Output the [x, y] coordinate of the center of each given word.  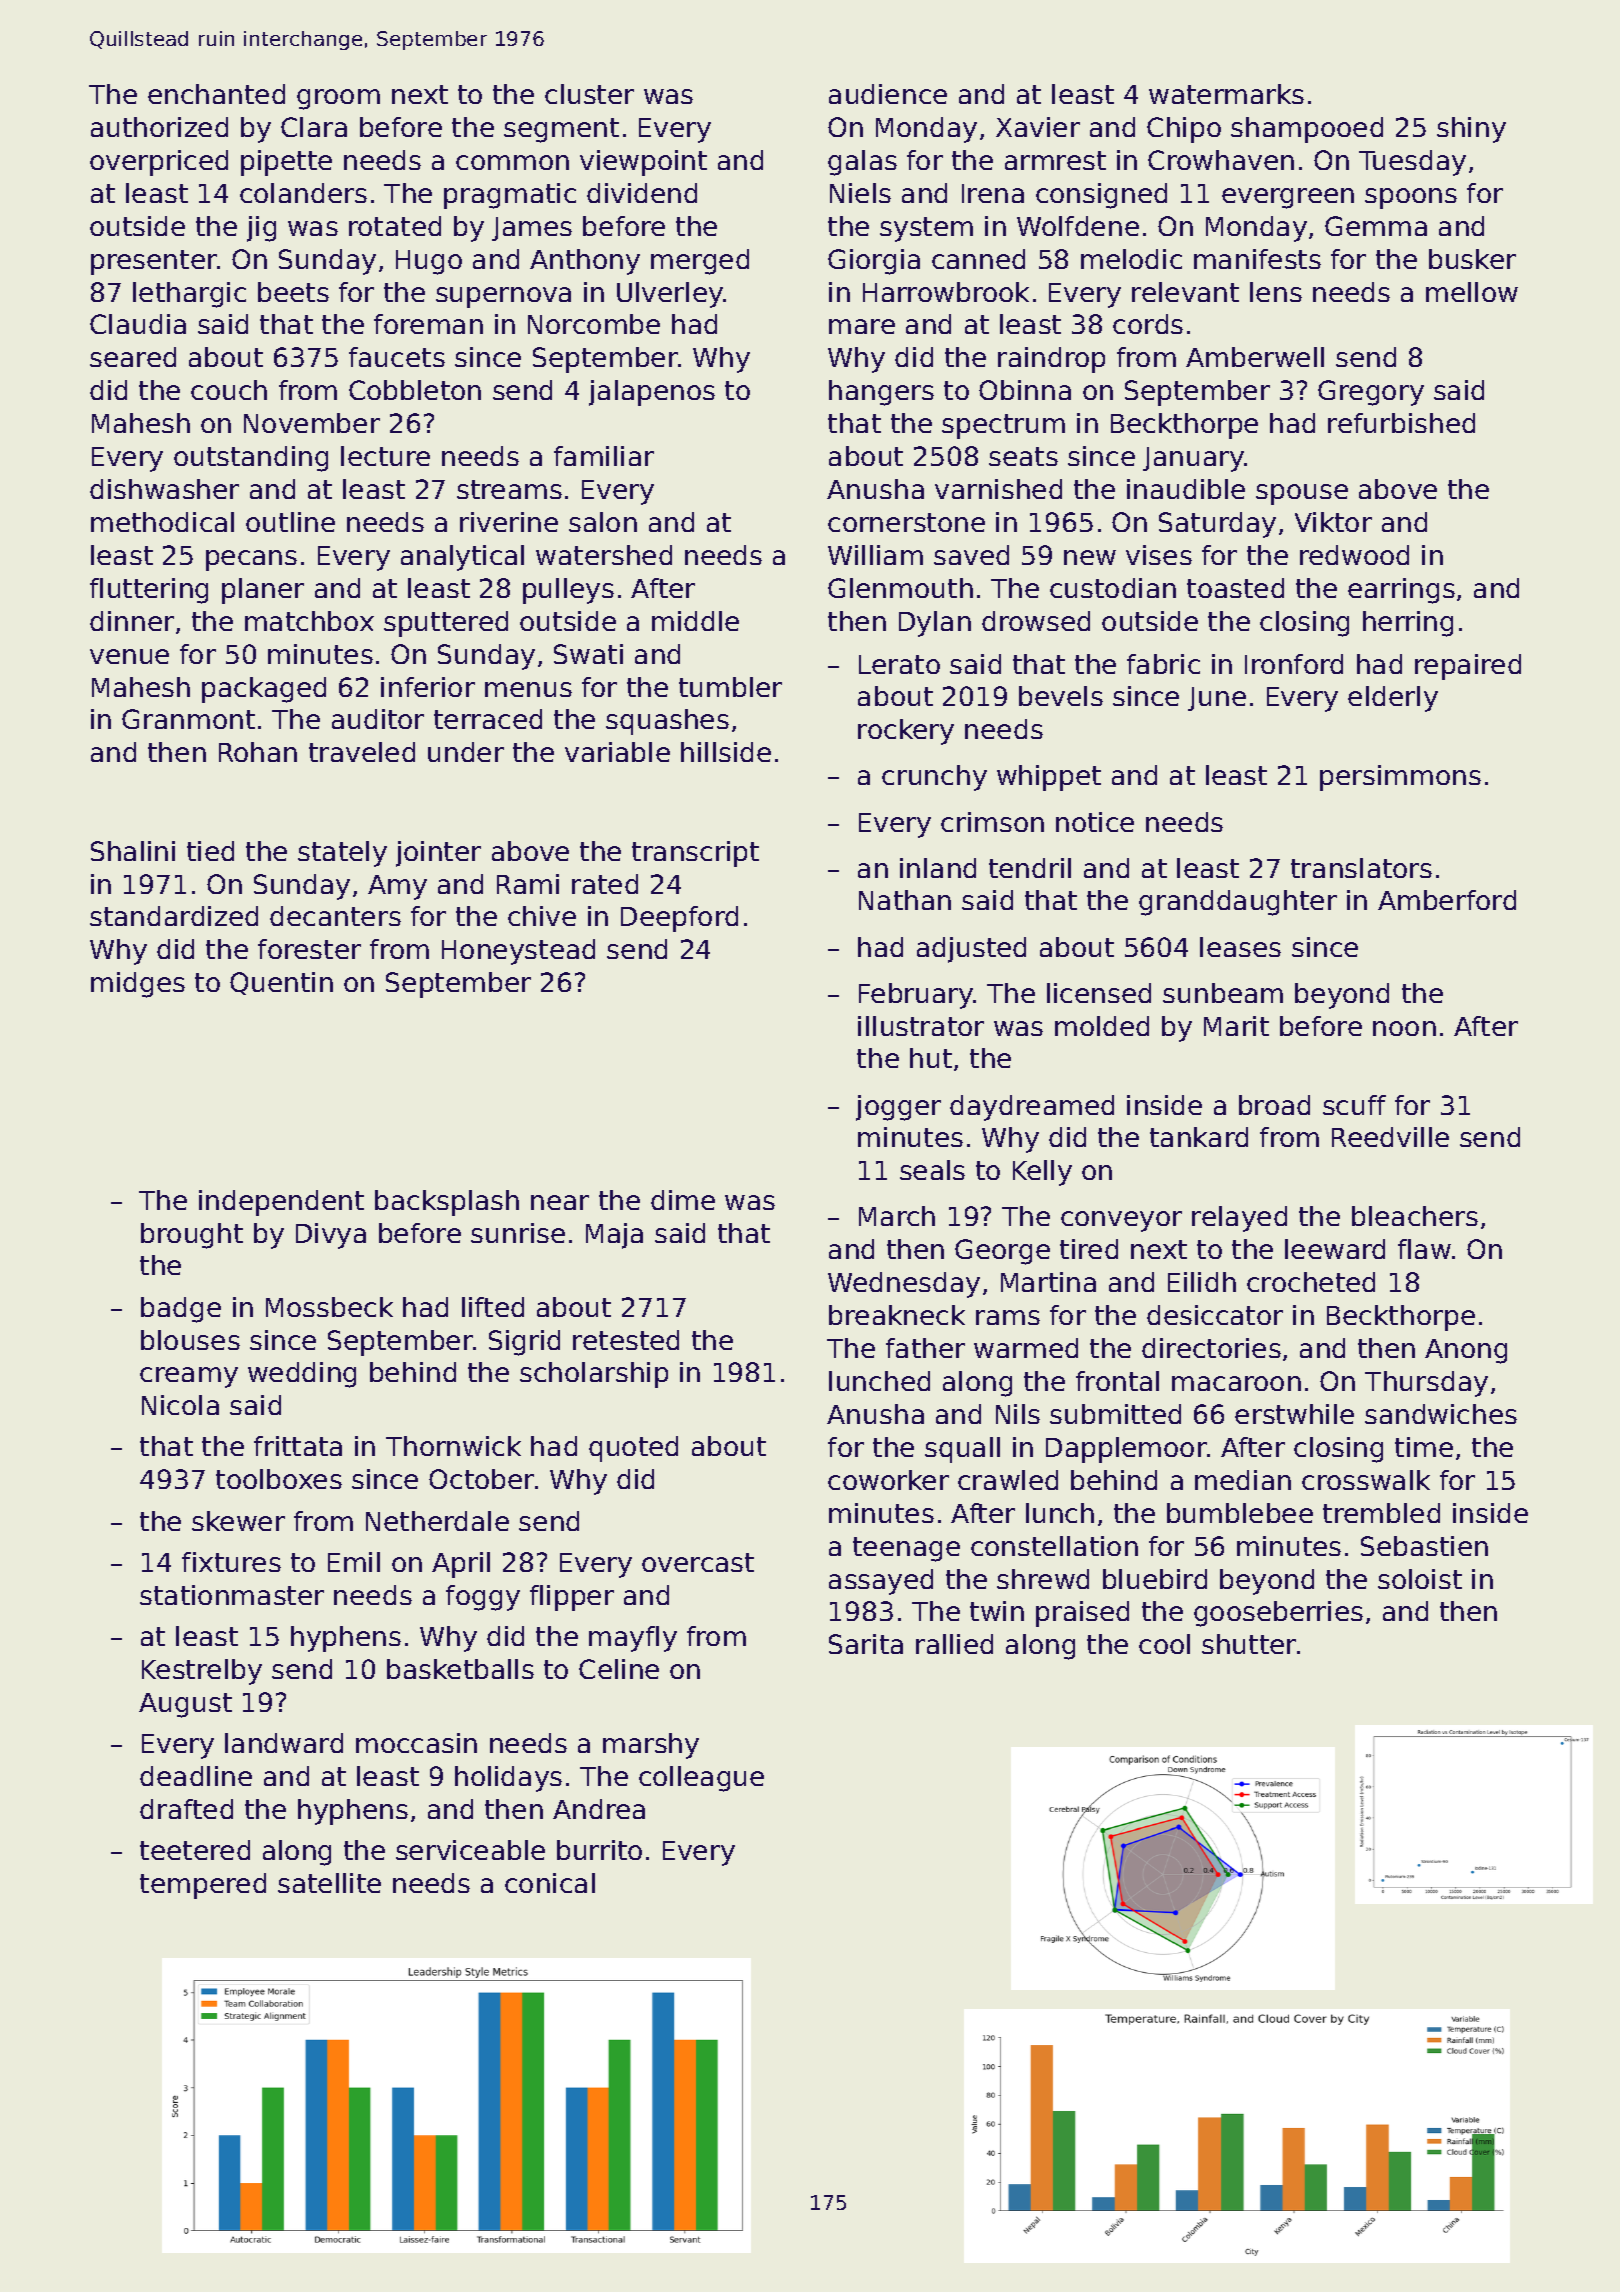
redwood [1354, 555]
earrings [1401, 591]
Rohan [258, 752]
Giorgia [874, 262]
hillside [726, 752]
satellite [329, 1883]
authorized [159, 127]
